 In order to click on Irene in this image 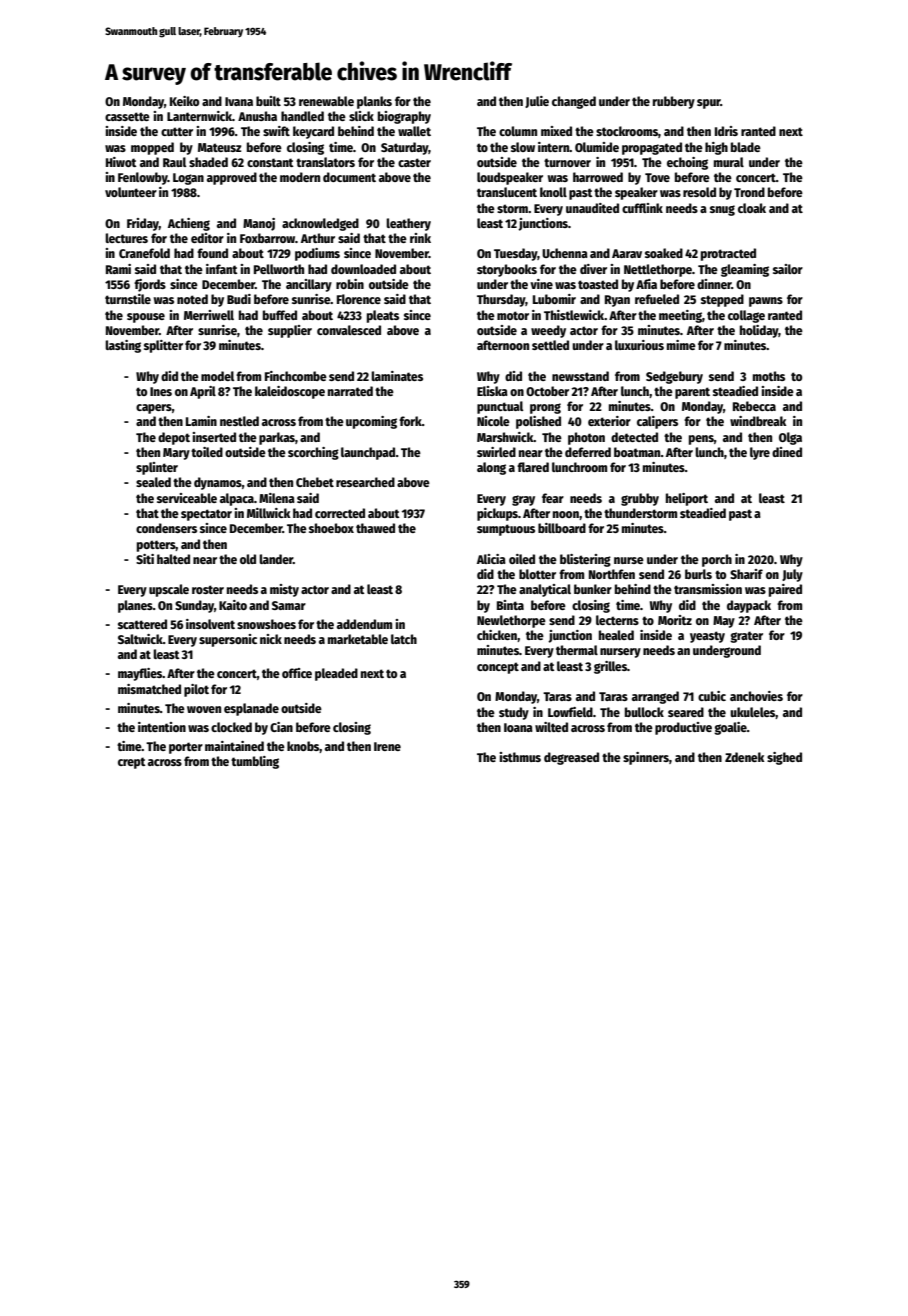, I will do `click(387, 746)`.
